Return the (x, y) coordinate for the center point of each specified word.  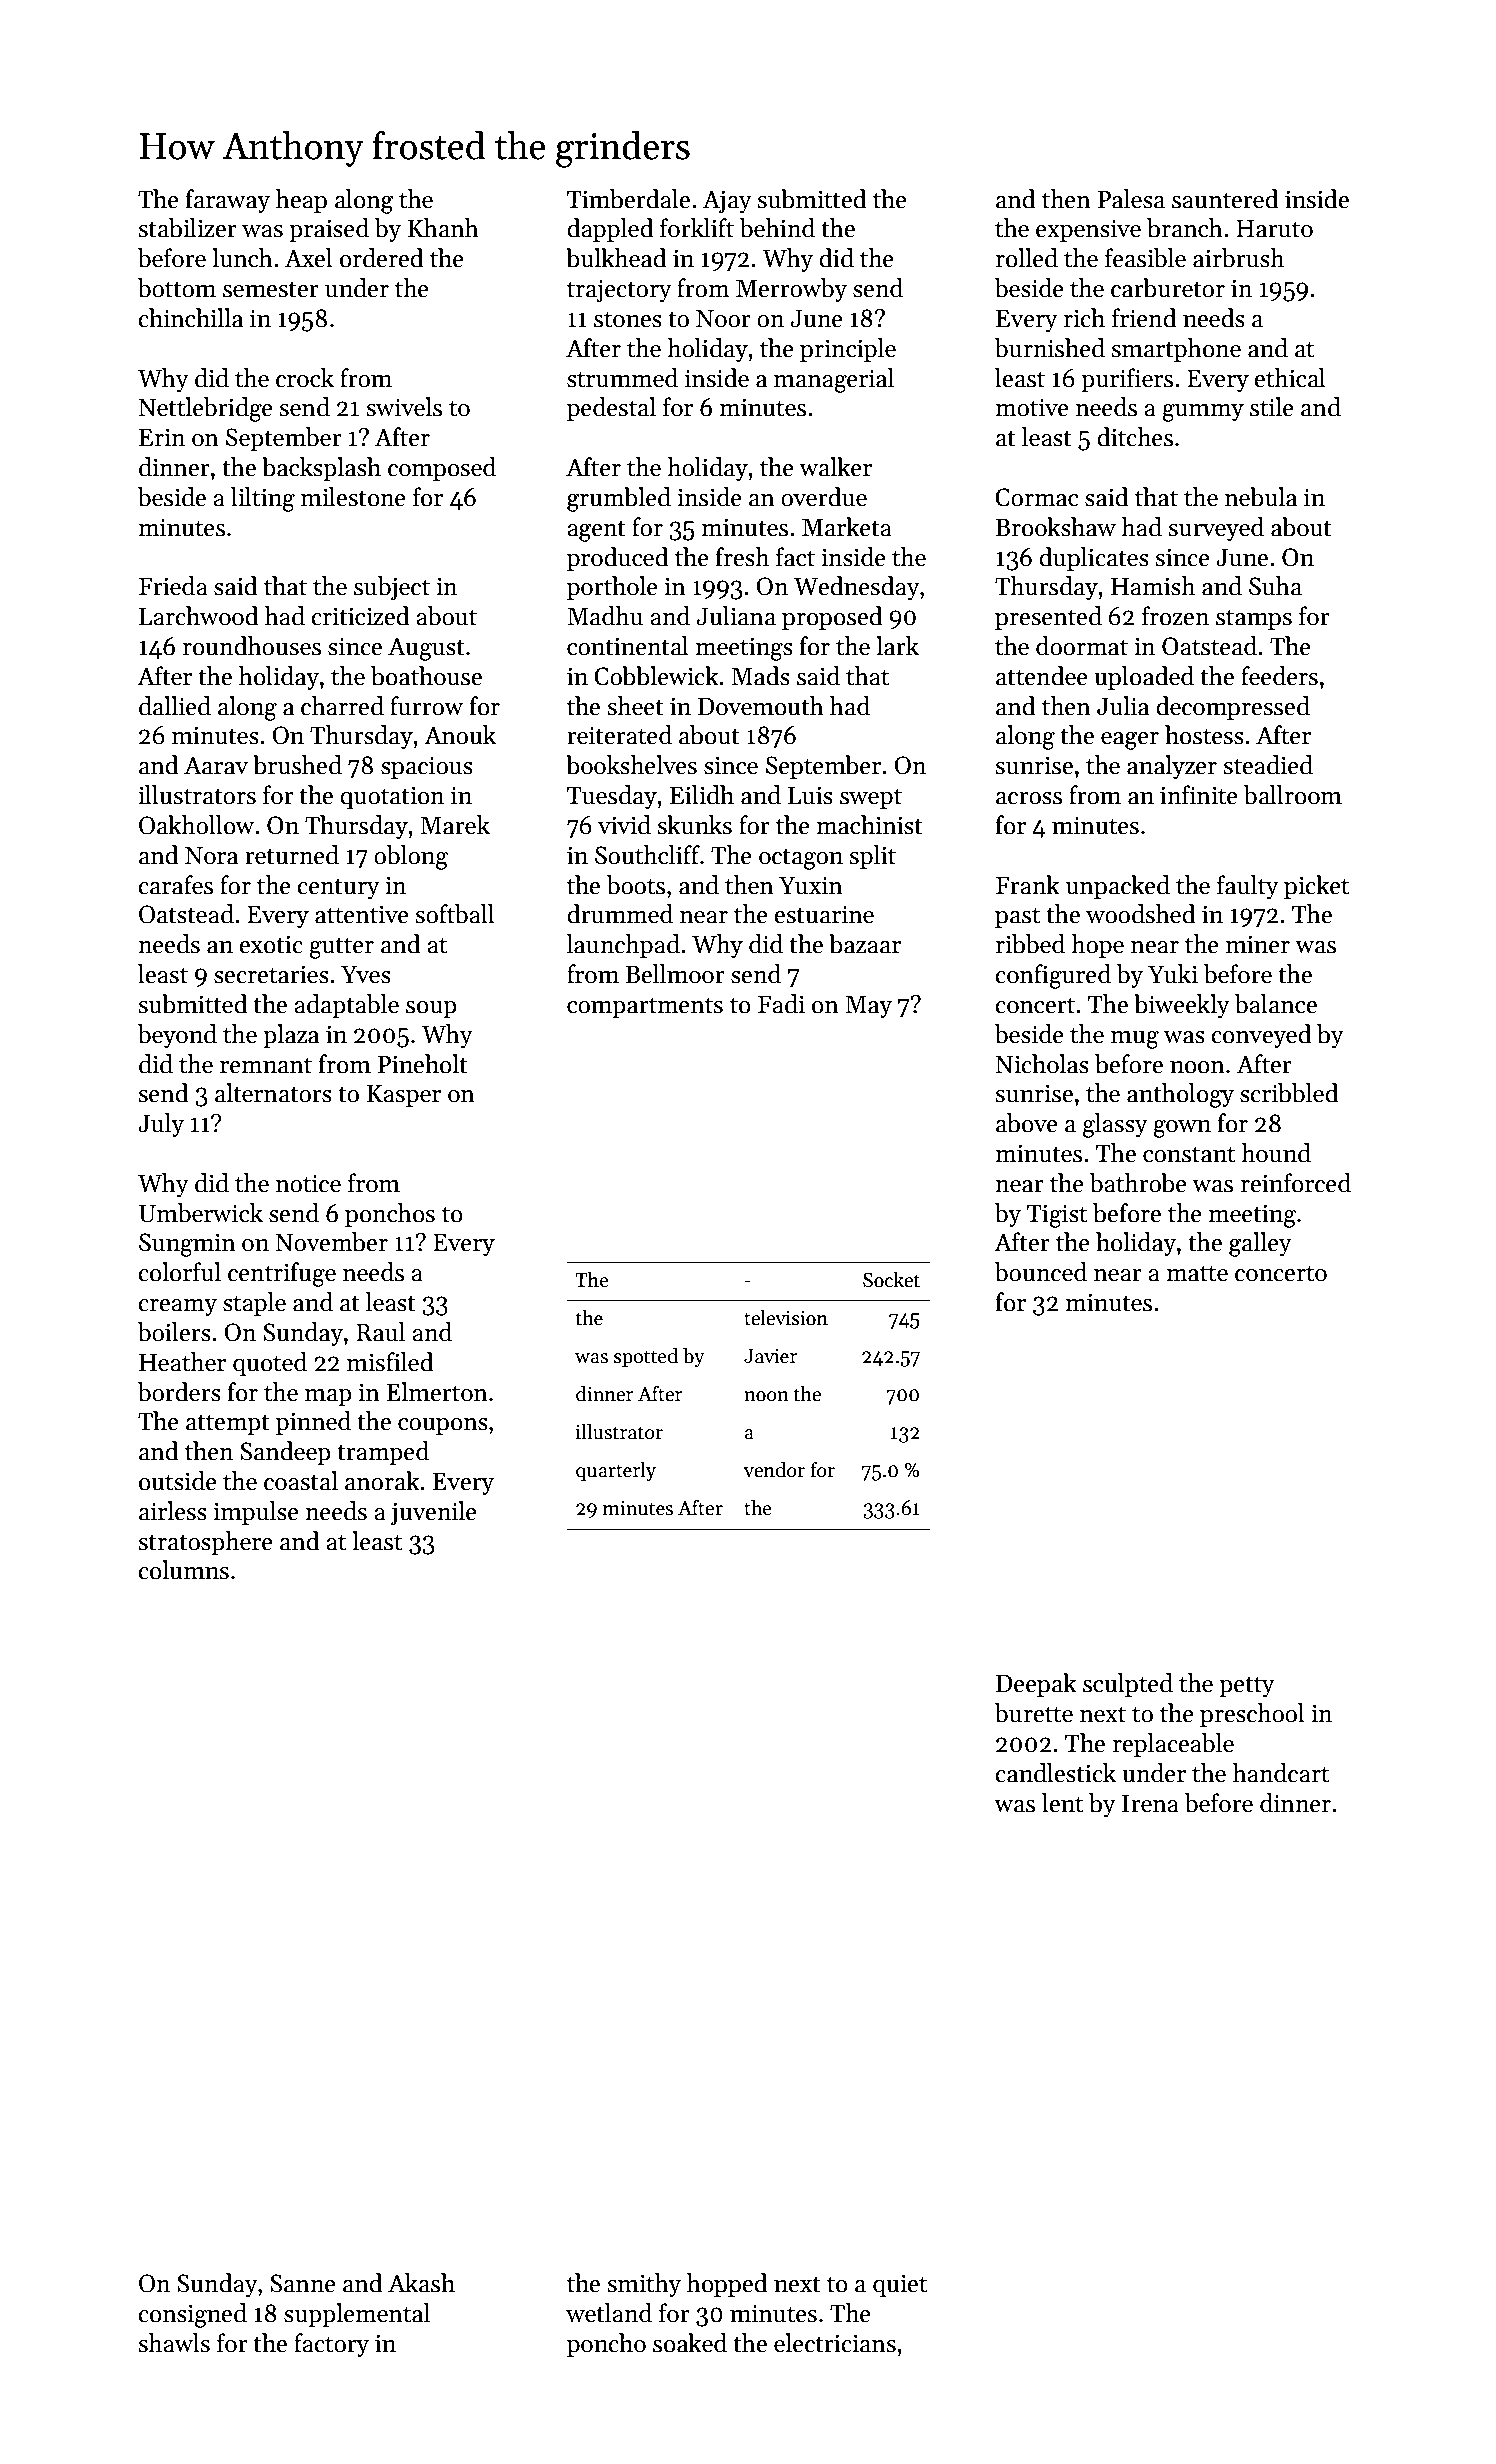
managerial (834, 380)
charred (342, 706)
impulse (256, 1513)
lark (897, 646)
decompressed (1233, 708)
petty (1247, 1686)
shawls (174, 2343)
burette (1034, 1713)
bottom (177, 288)
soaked (690, 2343)
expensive (1088, 230)
